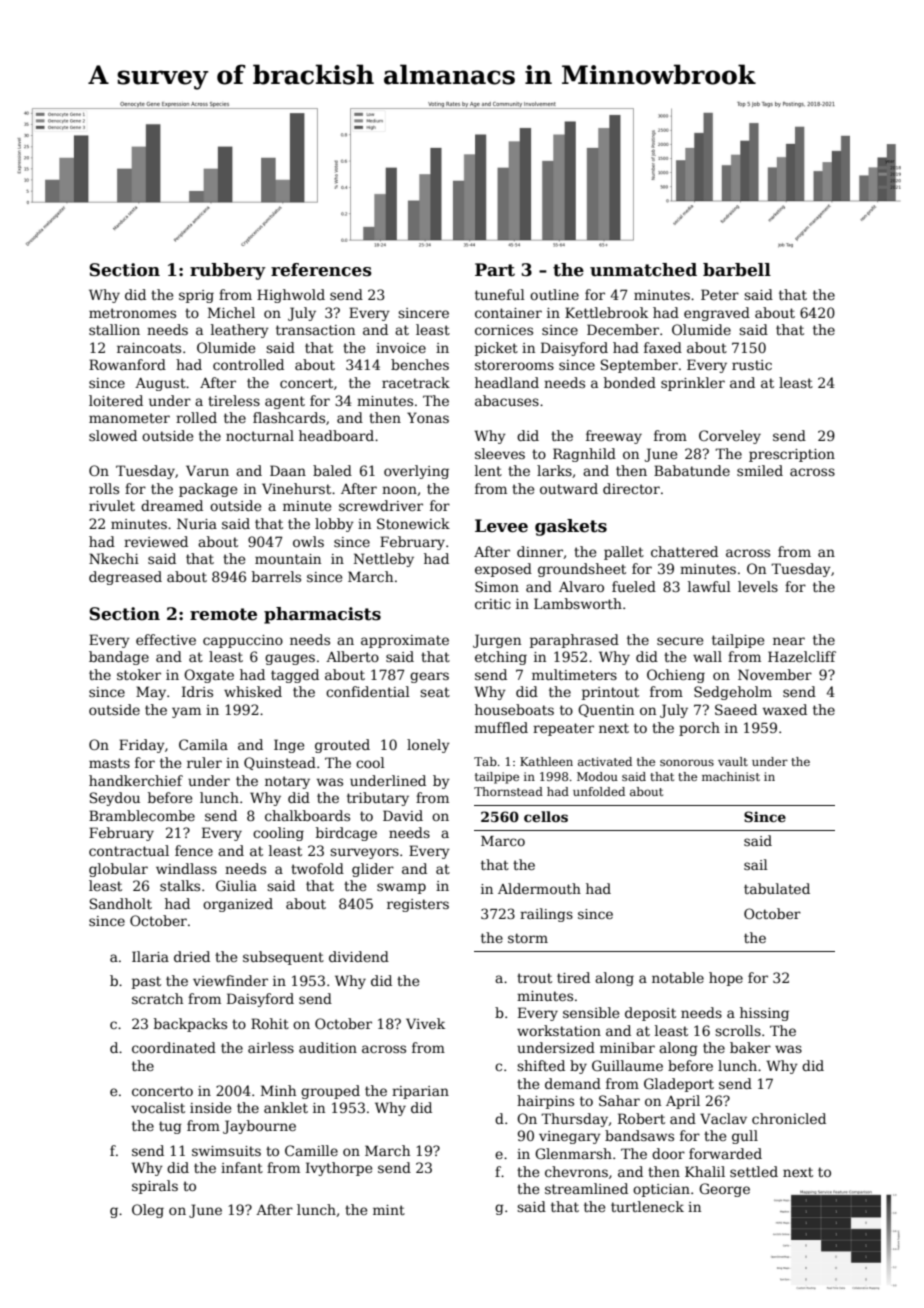 The height and width of the screenshot is (1308, 924). I want to click on rubbery, so click(228, 271).
